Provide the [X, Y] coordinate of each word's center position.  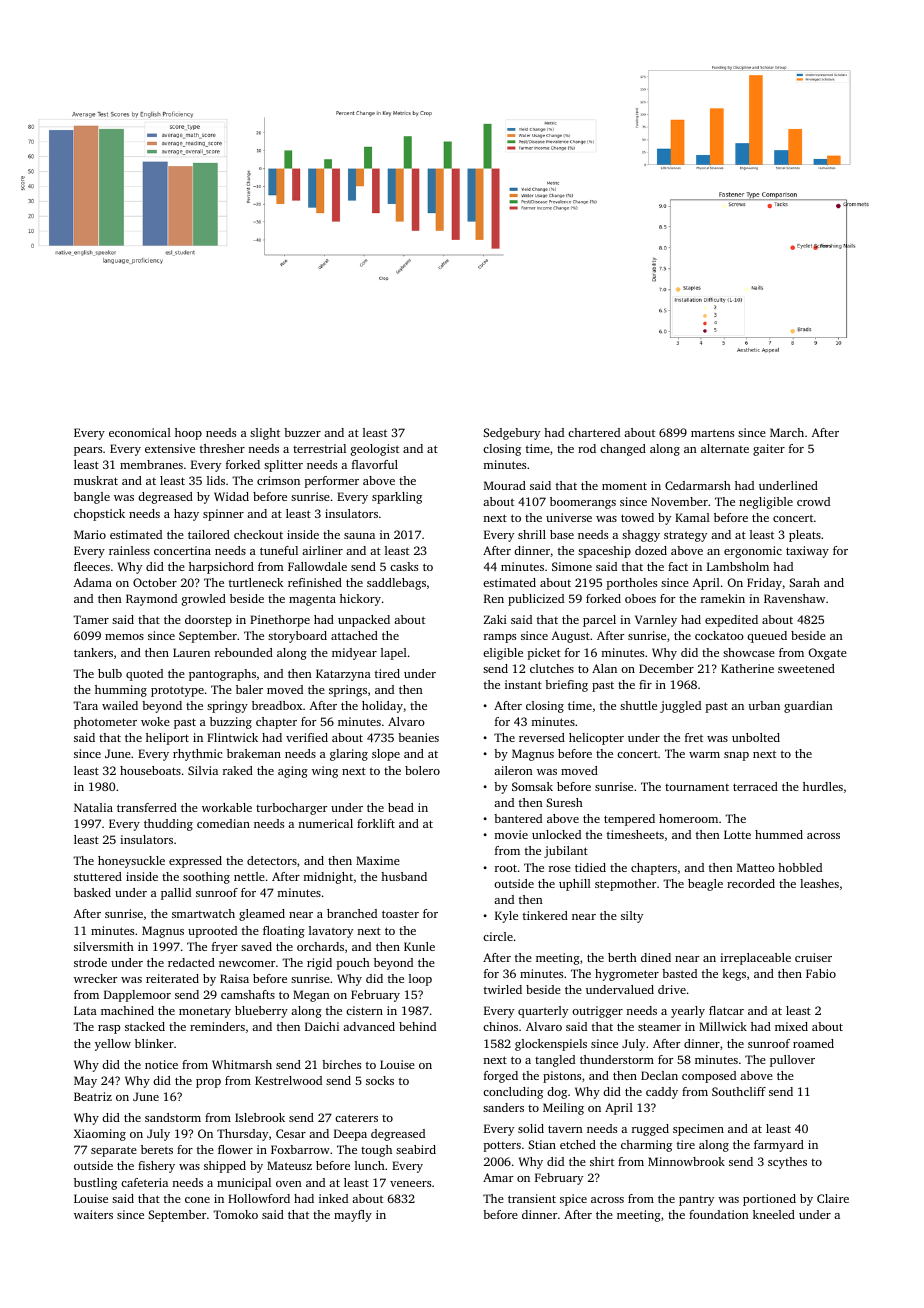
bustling [95, 1184]
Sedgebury [511, 434]
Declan [659, 1075]
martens [712, 433]
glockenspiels [551, 1045]
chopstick [99, 515]
